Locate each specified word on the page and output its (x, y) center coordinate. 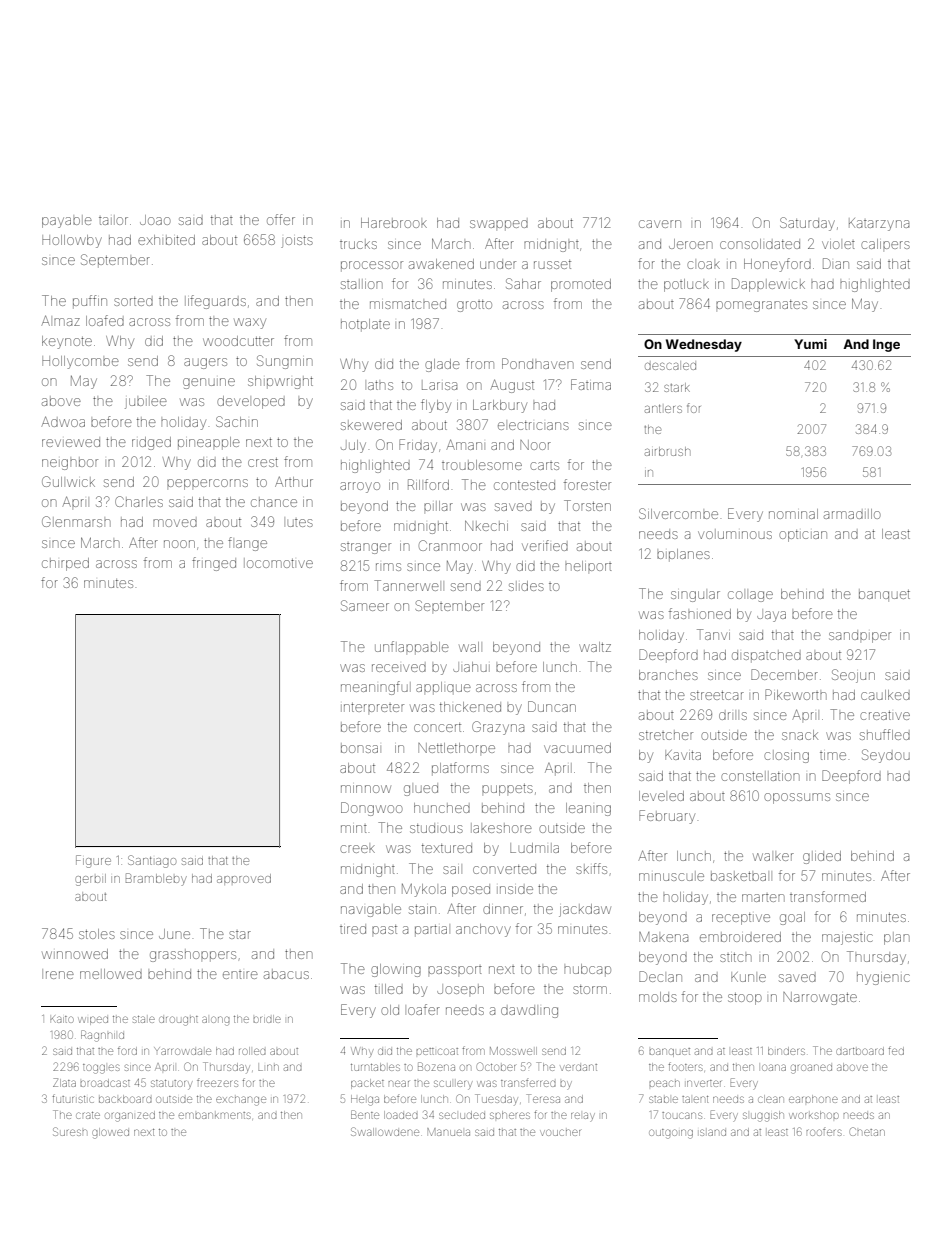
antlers (663, 408)
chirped (65, 564)
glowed (110, 1133)
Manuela (448, 1132)
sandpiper (860, 636)
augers (205, 363)
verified (545, 545)
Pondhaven (538, 363)
